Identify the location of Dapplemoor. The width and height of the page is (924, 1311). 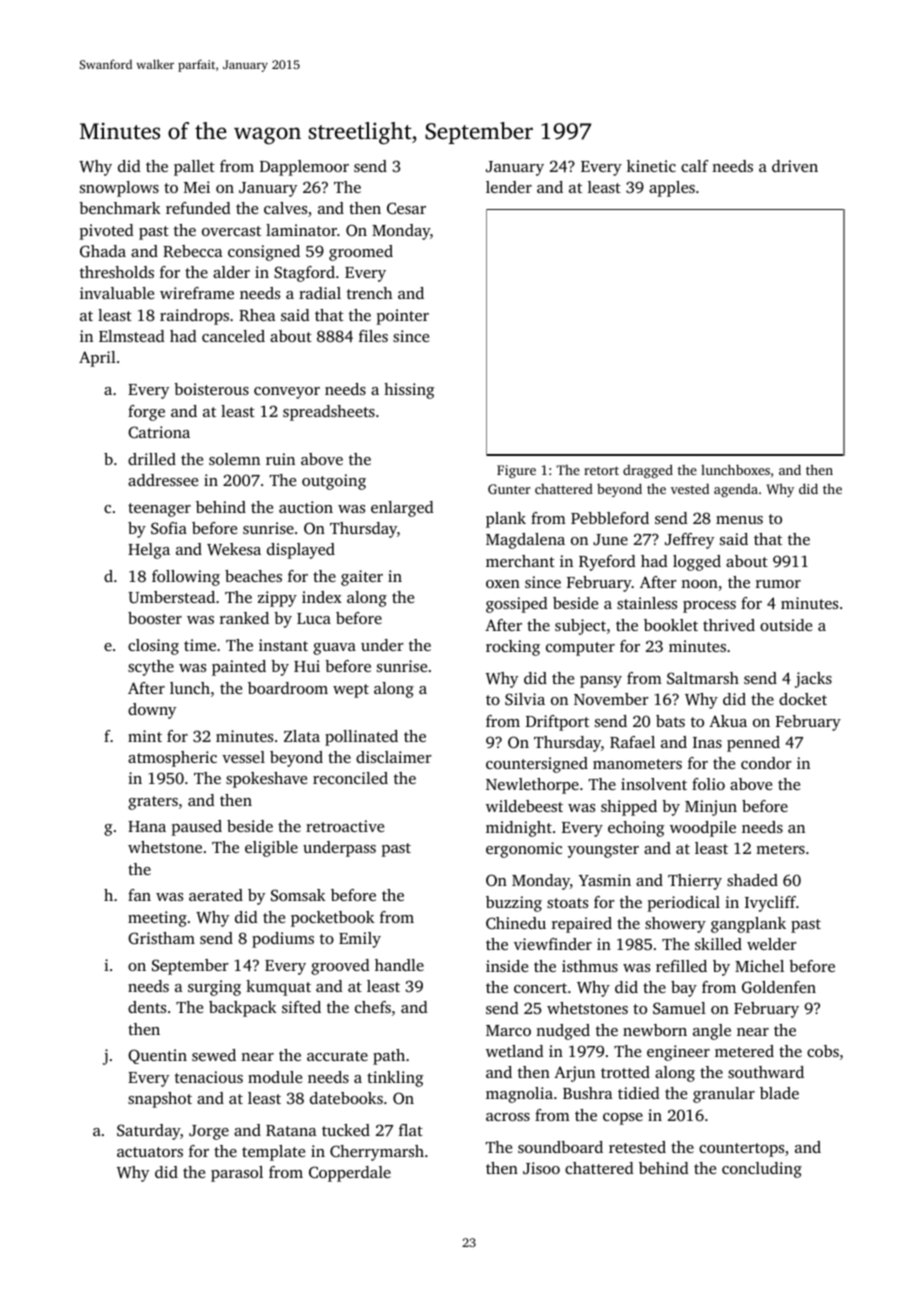
(304, 168).
